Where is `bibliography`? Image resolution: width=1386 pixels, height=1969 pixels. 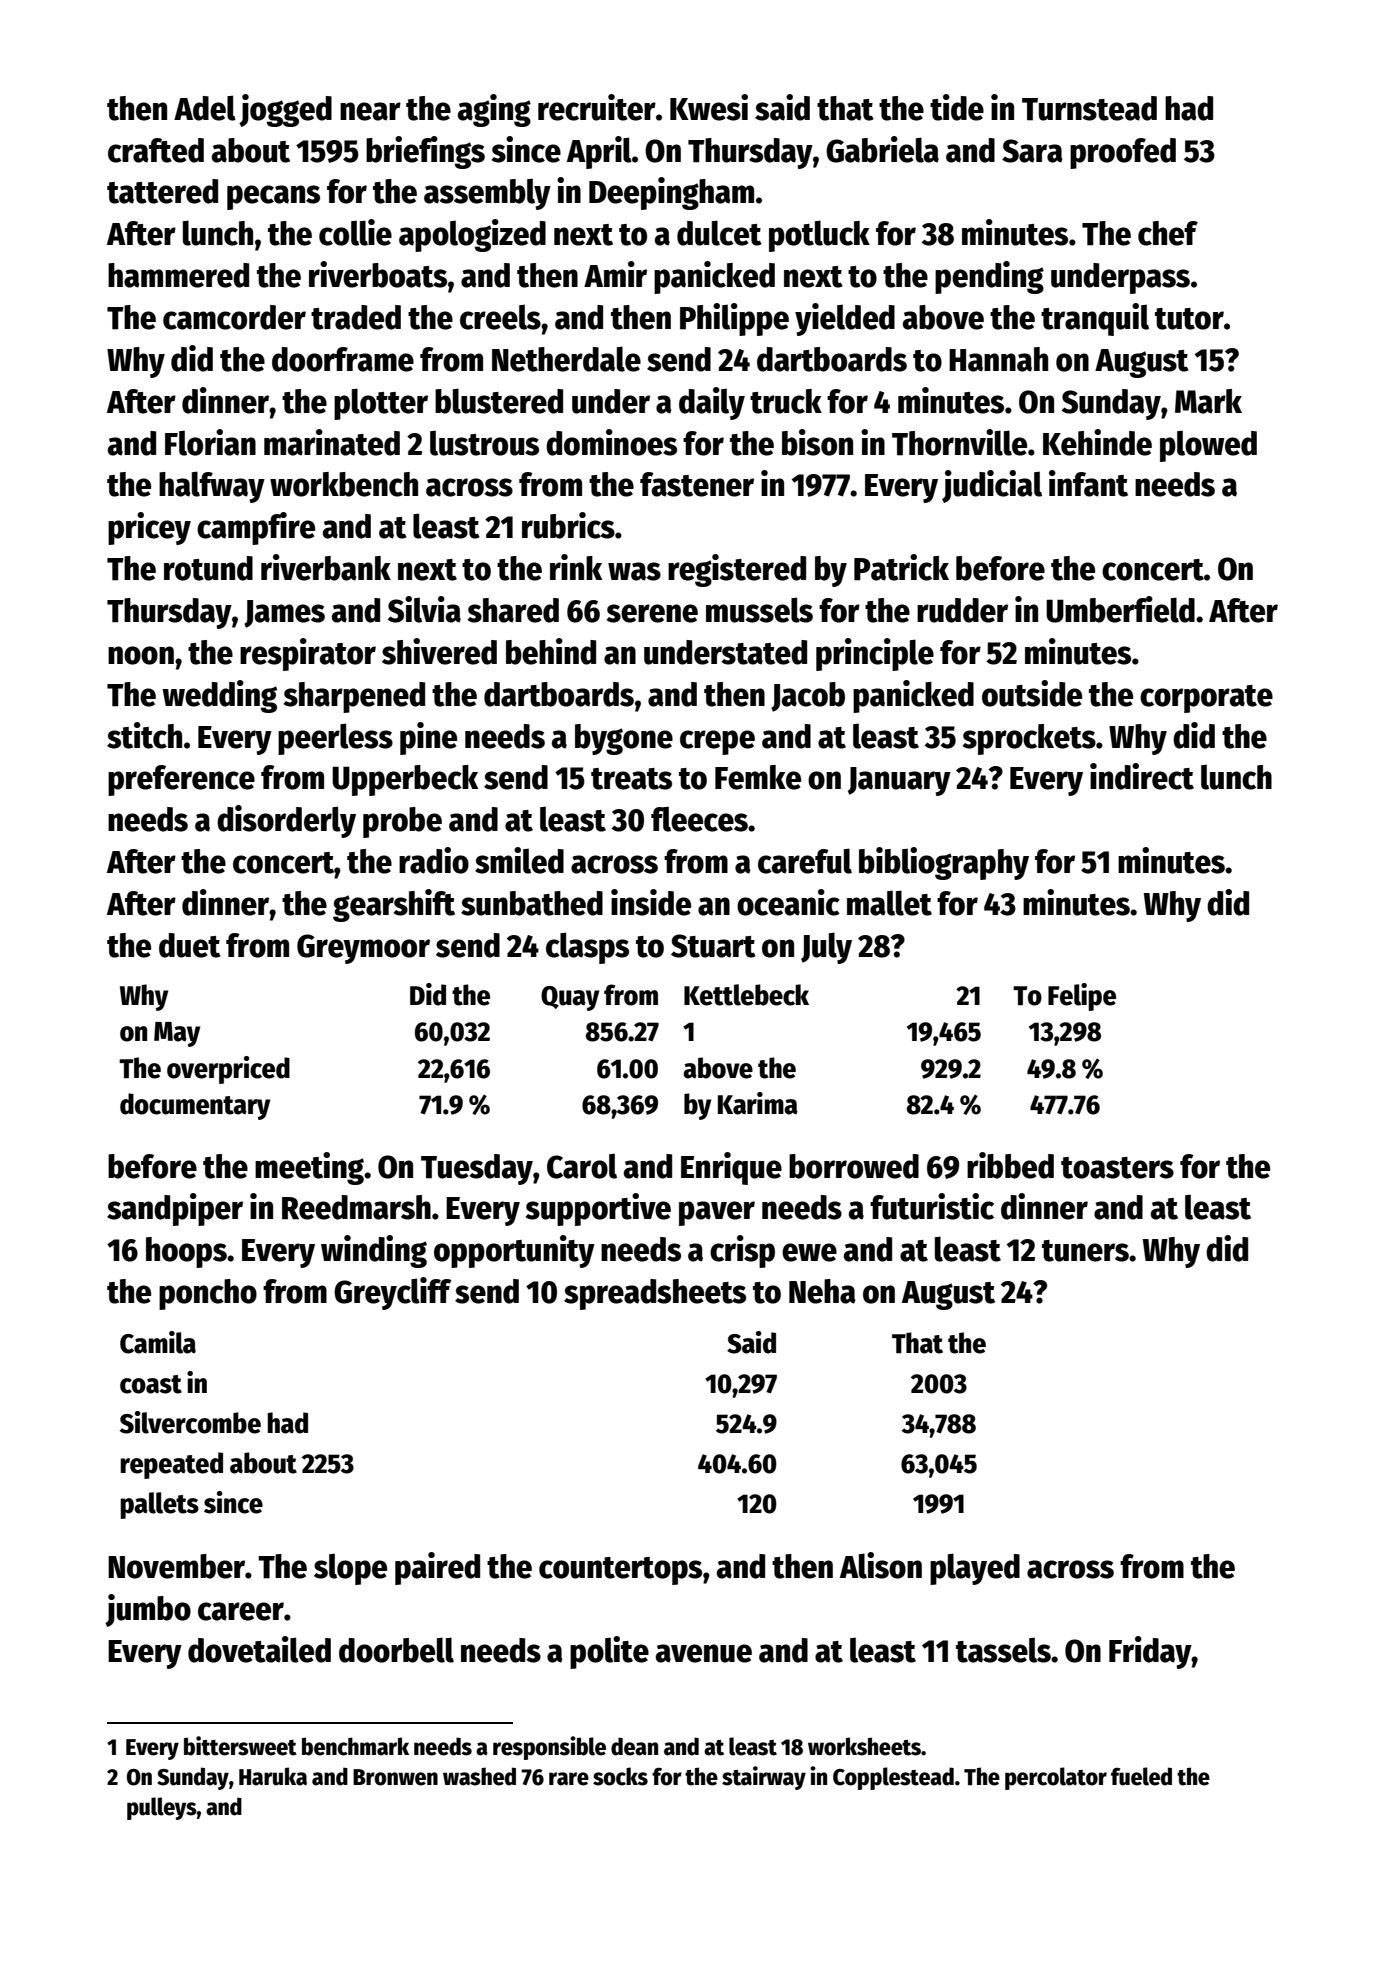 bibliography is located at coordinates (944, 863).
